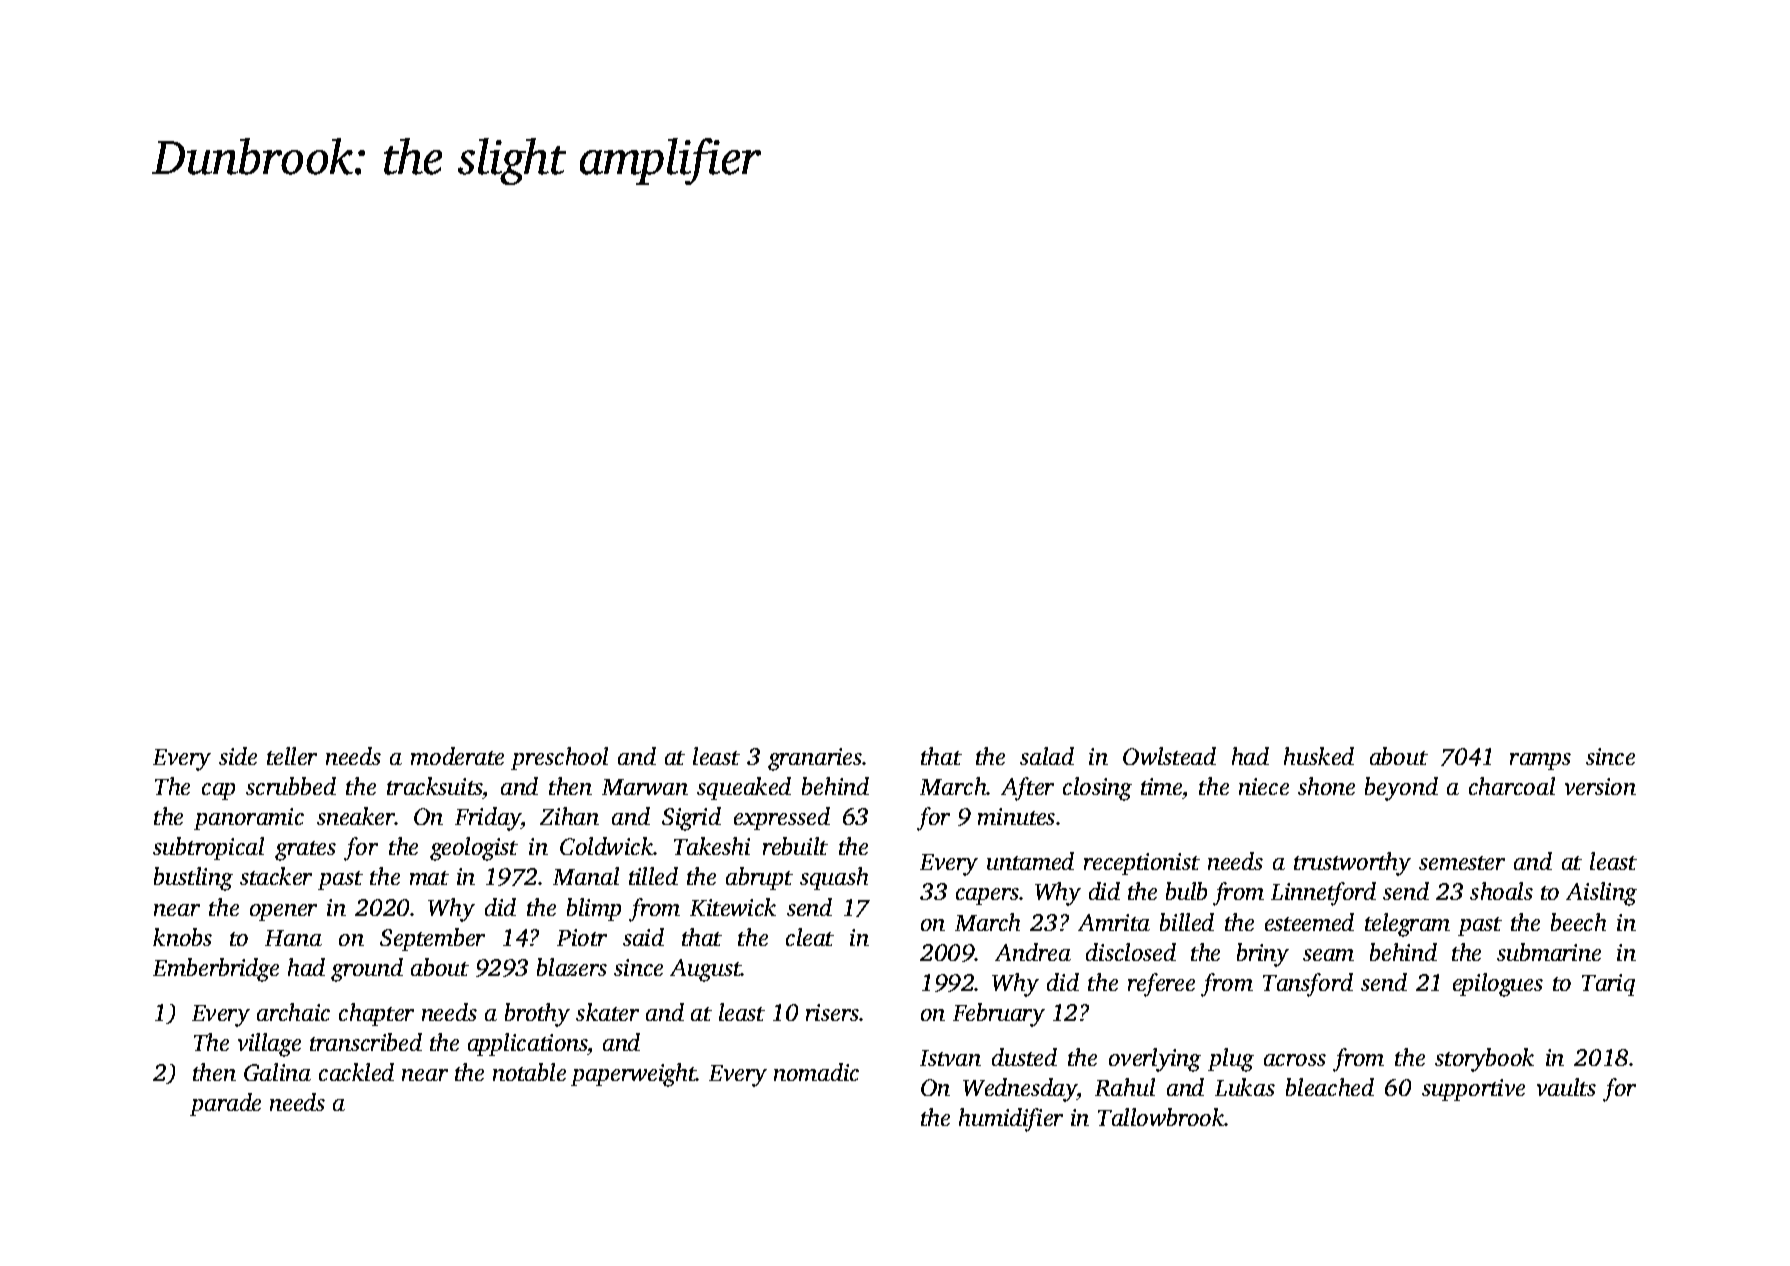 The width and height of the screenshot is (1790, 1266). I want to click on Andrea, so click(1033, 952).
